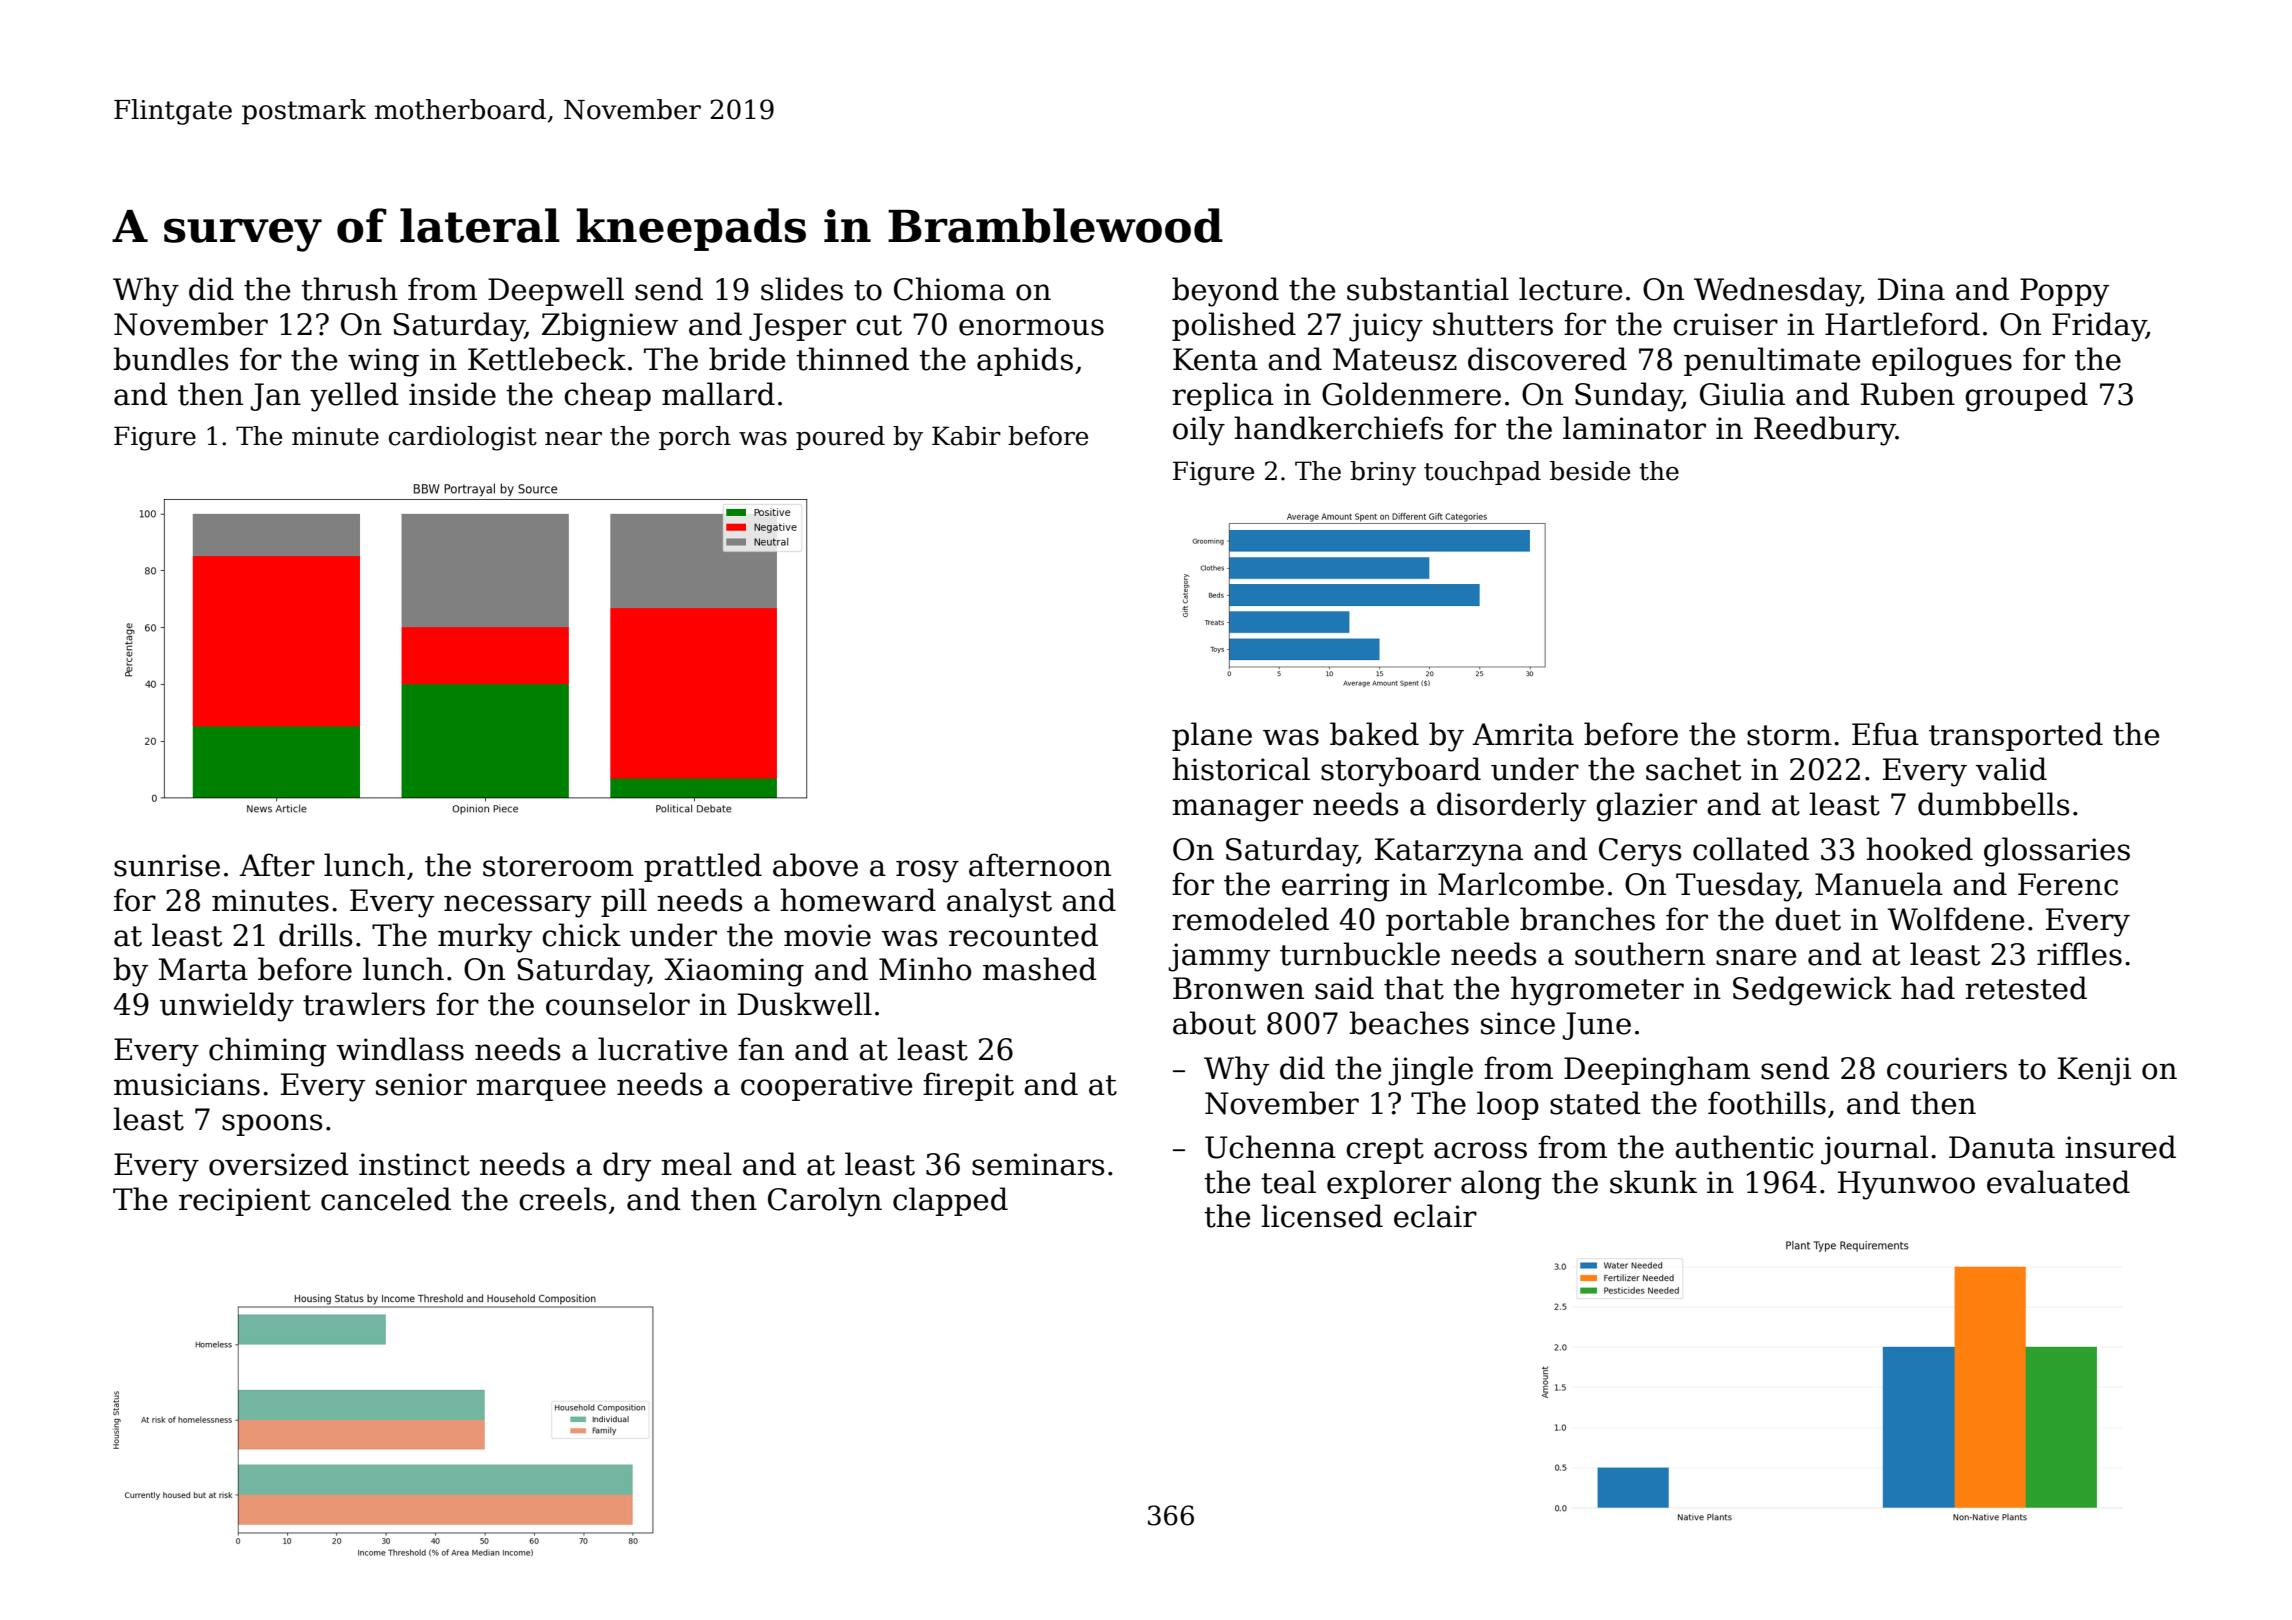  I want to click on cardiologist, so click(463, 438).
